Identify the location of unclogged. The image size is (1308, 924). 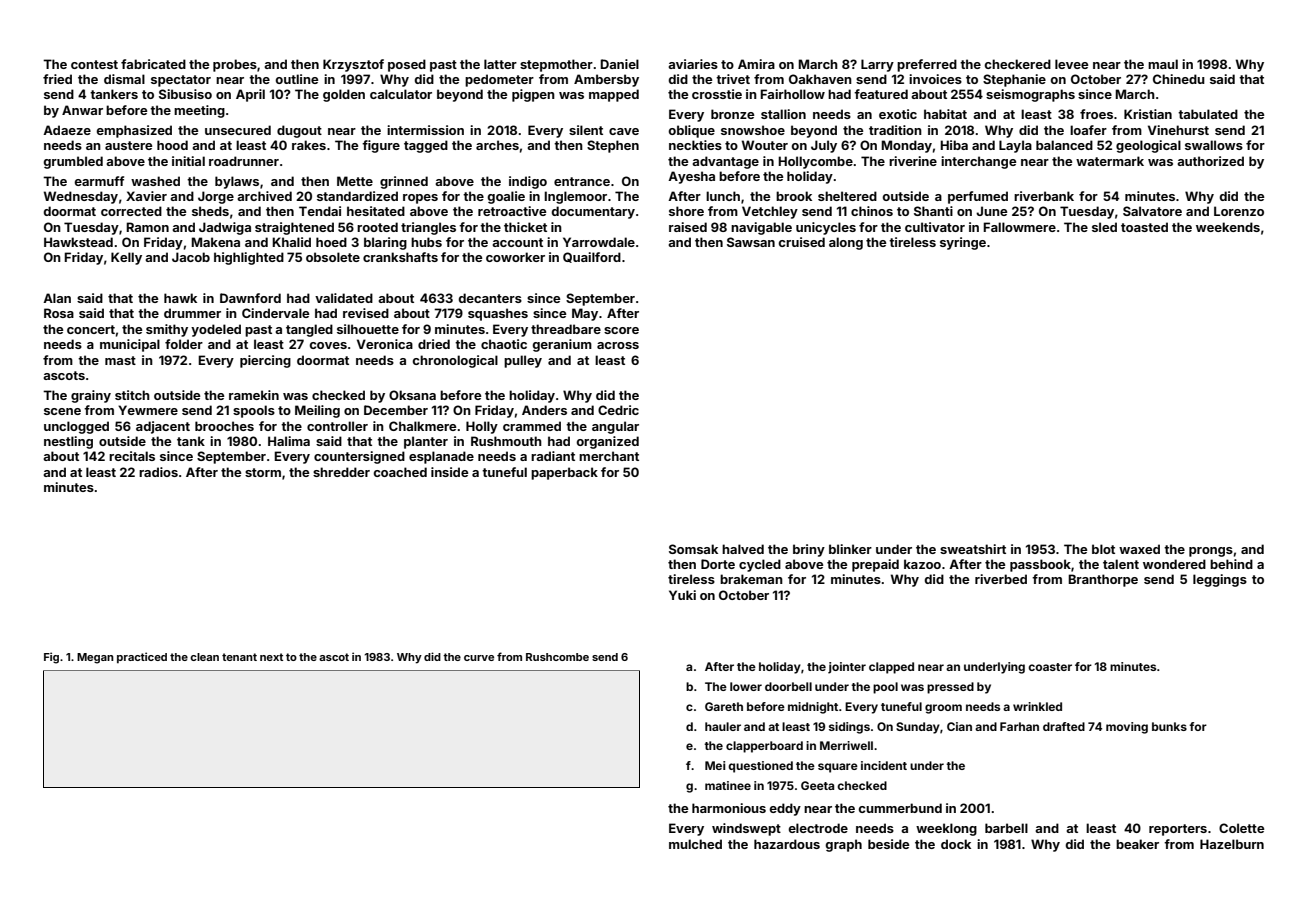
(76, 427).
